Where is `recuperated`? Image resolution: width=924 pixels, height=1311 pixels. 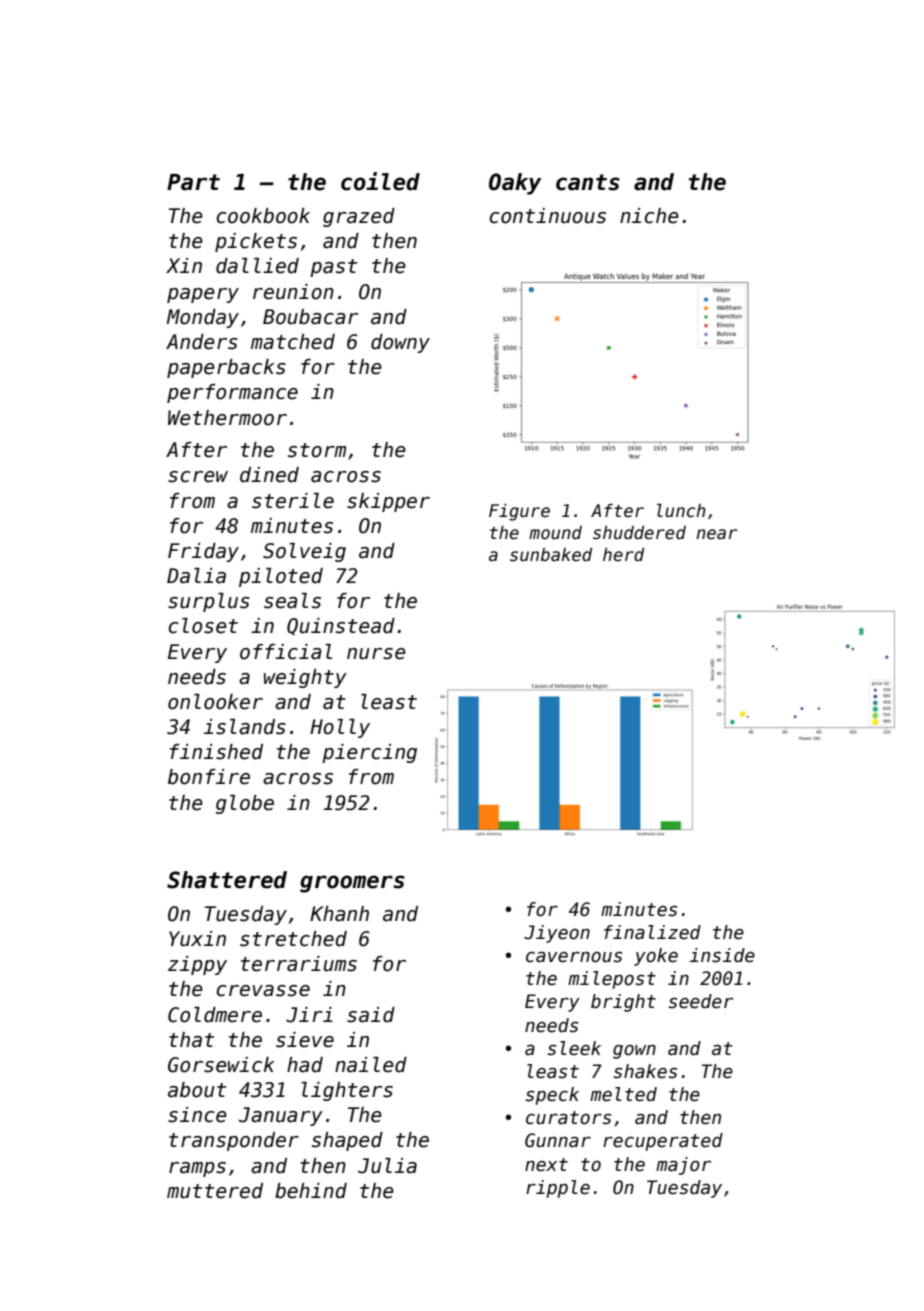
recuperated is located at coordinates (663, 1142).
